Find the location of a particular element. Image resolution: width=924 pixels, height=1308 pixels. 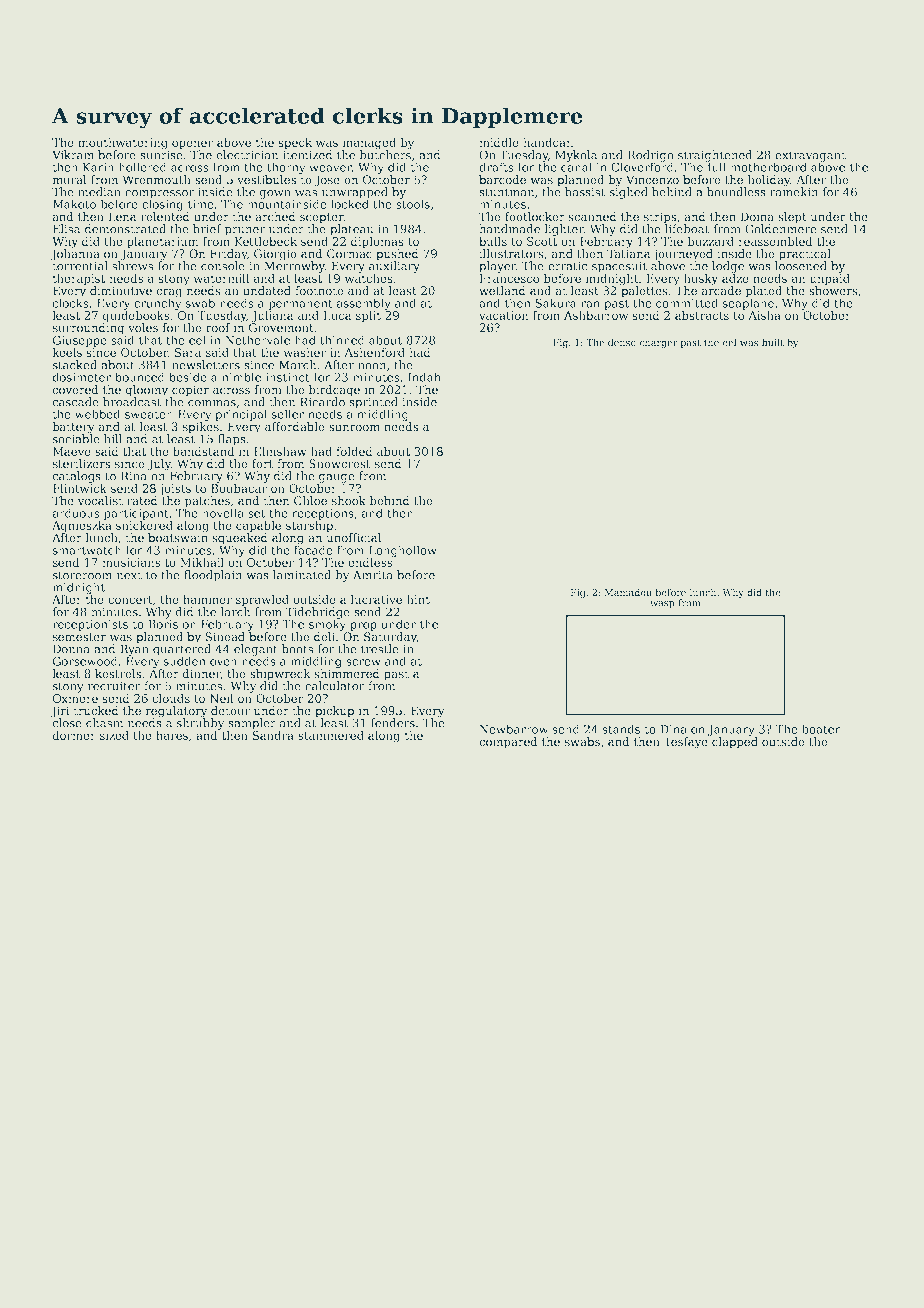

recruiter is located at coordinates (114, 686).
